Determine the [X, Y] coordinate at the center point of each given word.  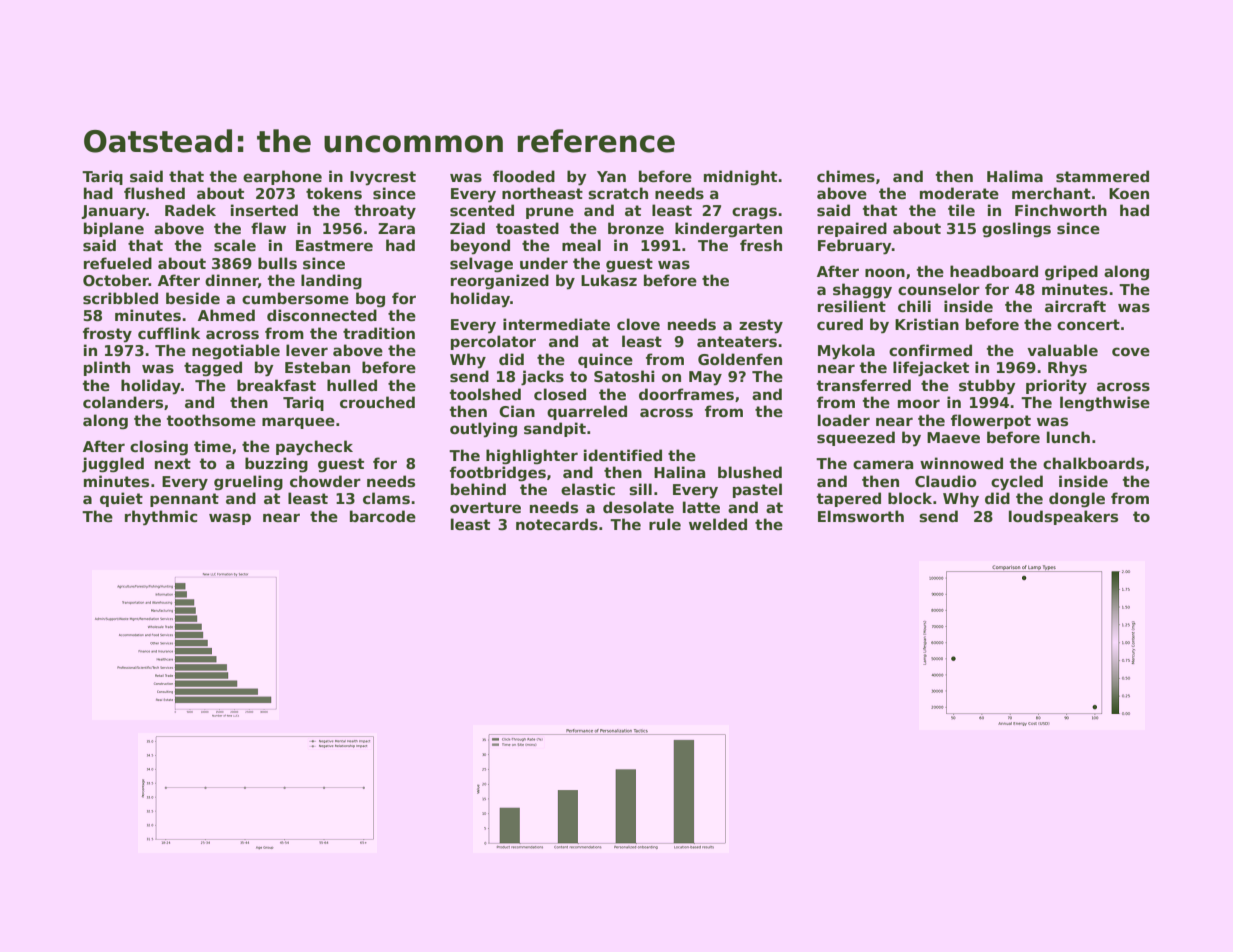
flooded [524, 176]
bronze [636, 228]
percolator [493, 342]
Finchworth [1061, 210]
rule [665, 524]
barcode [383, 516]
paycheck [314, 448]
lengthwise [1105, 403]
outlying [483, 430]
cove [1131, 351]
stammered [1102, 176]
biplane [114, 229]
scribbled [120, 298]
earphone [282, 177]
